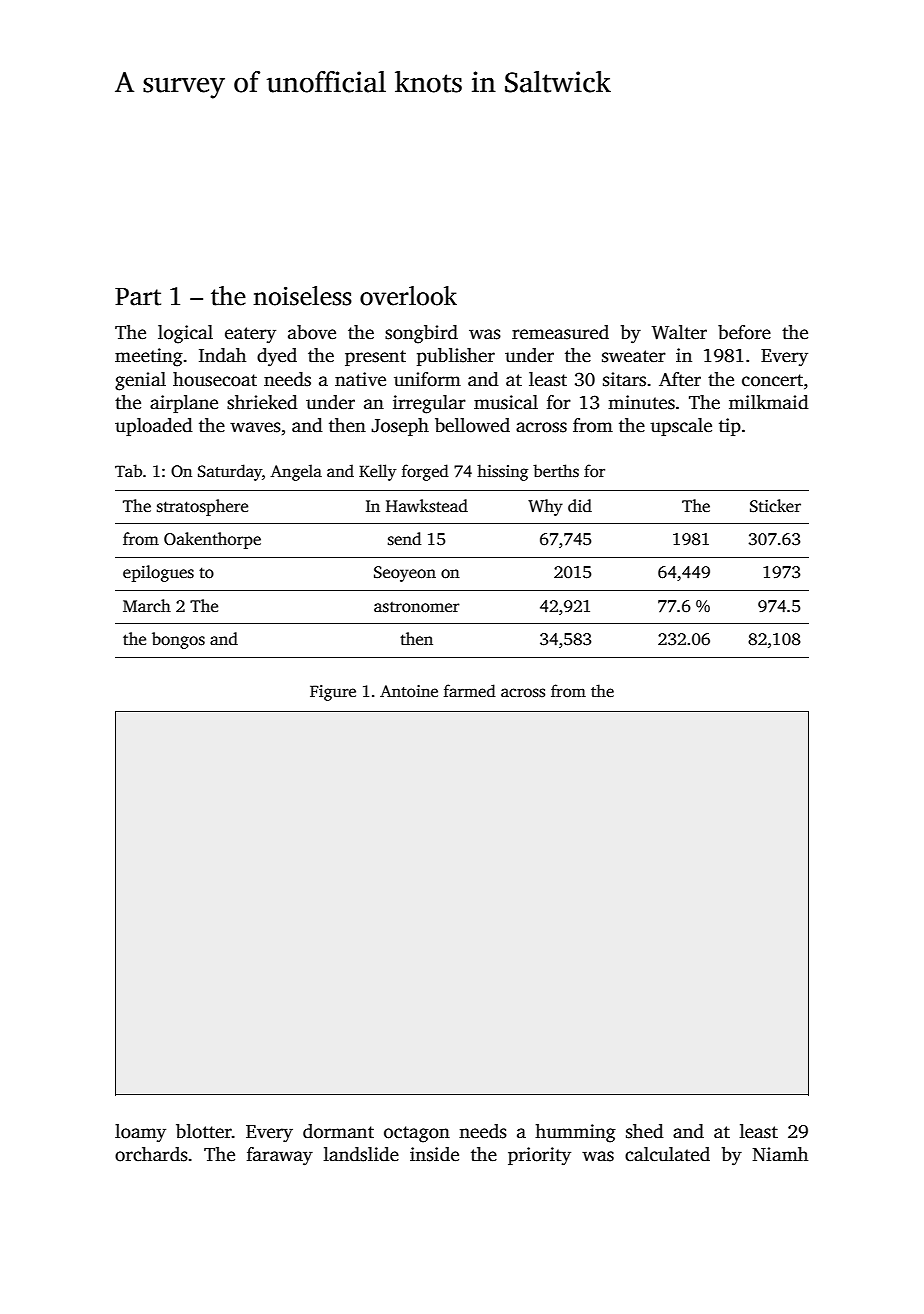  What do you see at coordinates (421, 334) in the page?
I see `songbird` at bounding box center [421, 334].
